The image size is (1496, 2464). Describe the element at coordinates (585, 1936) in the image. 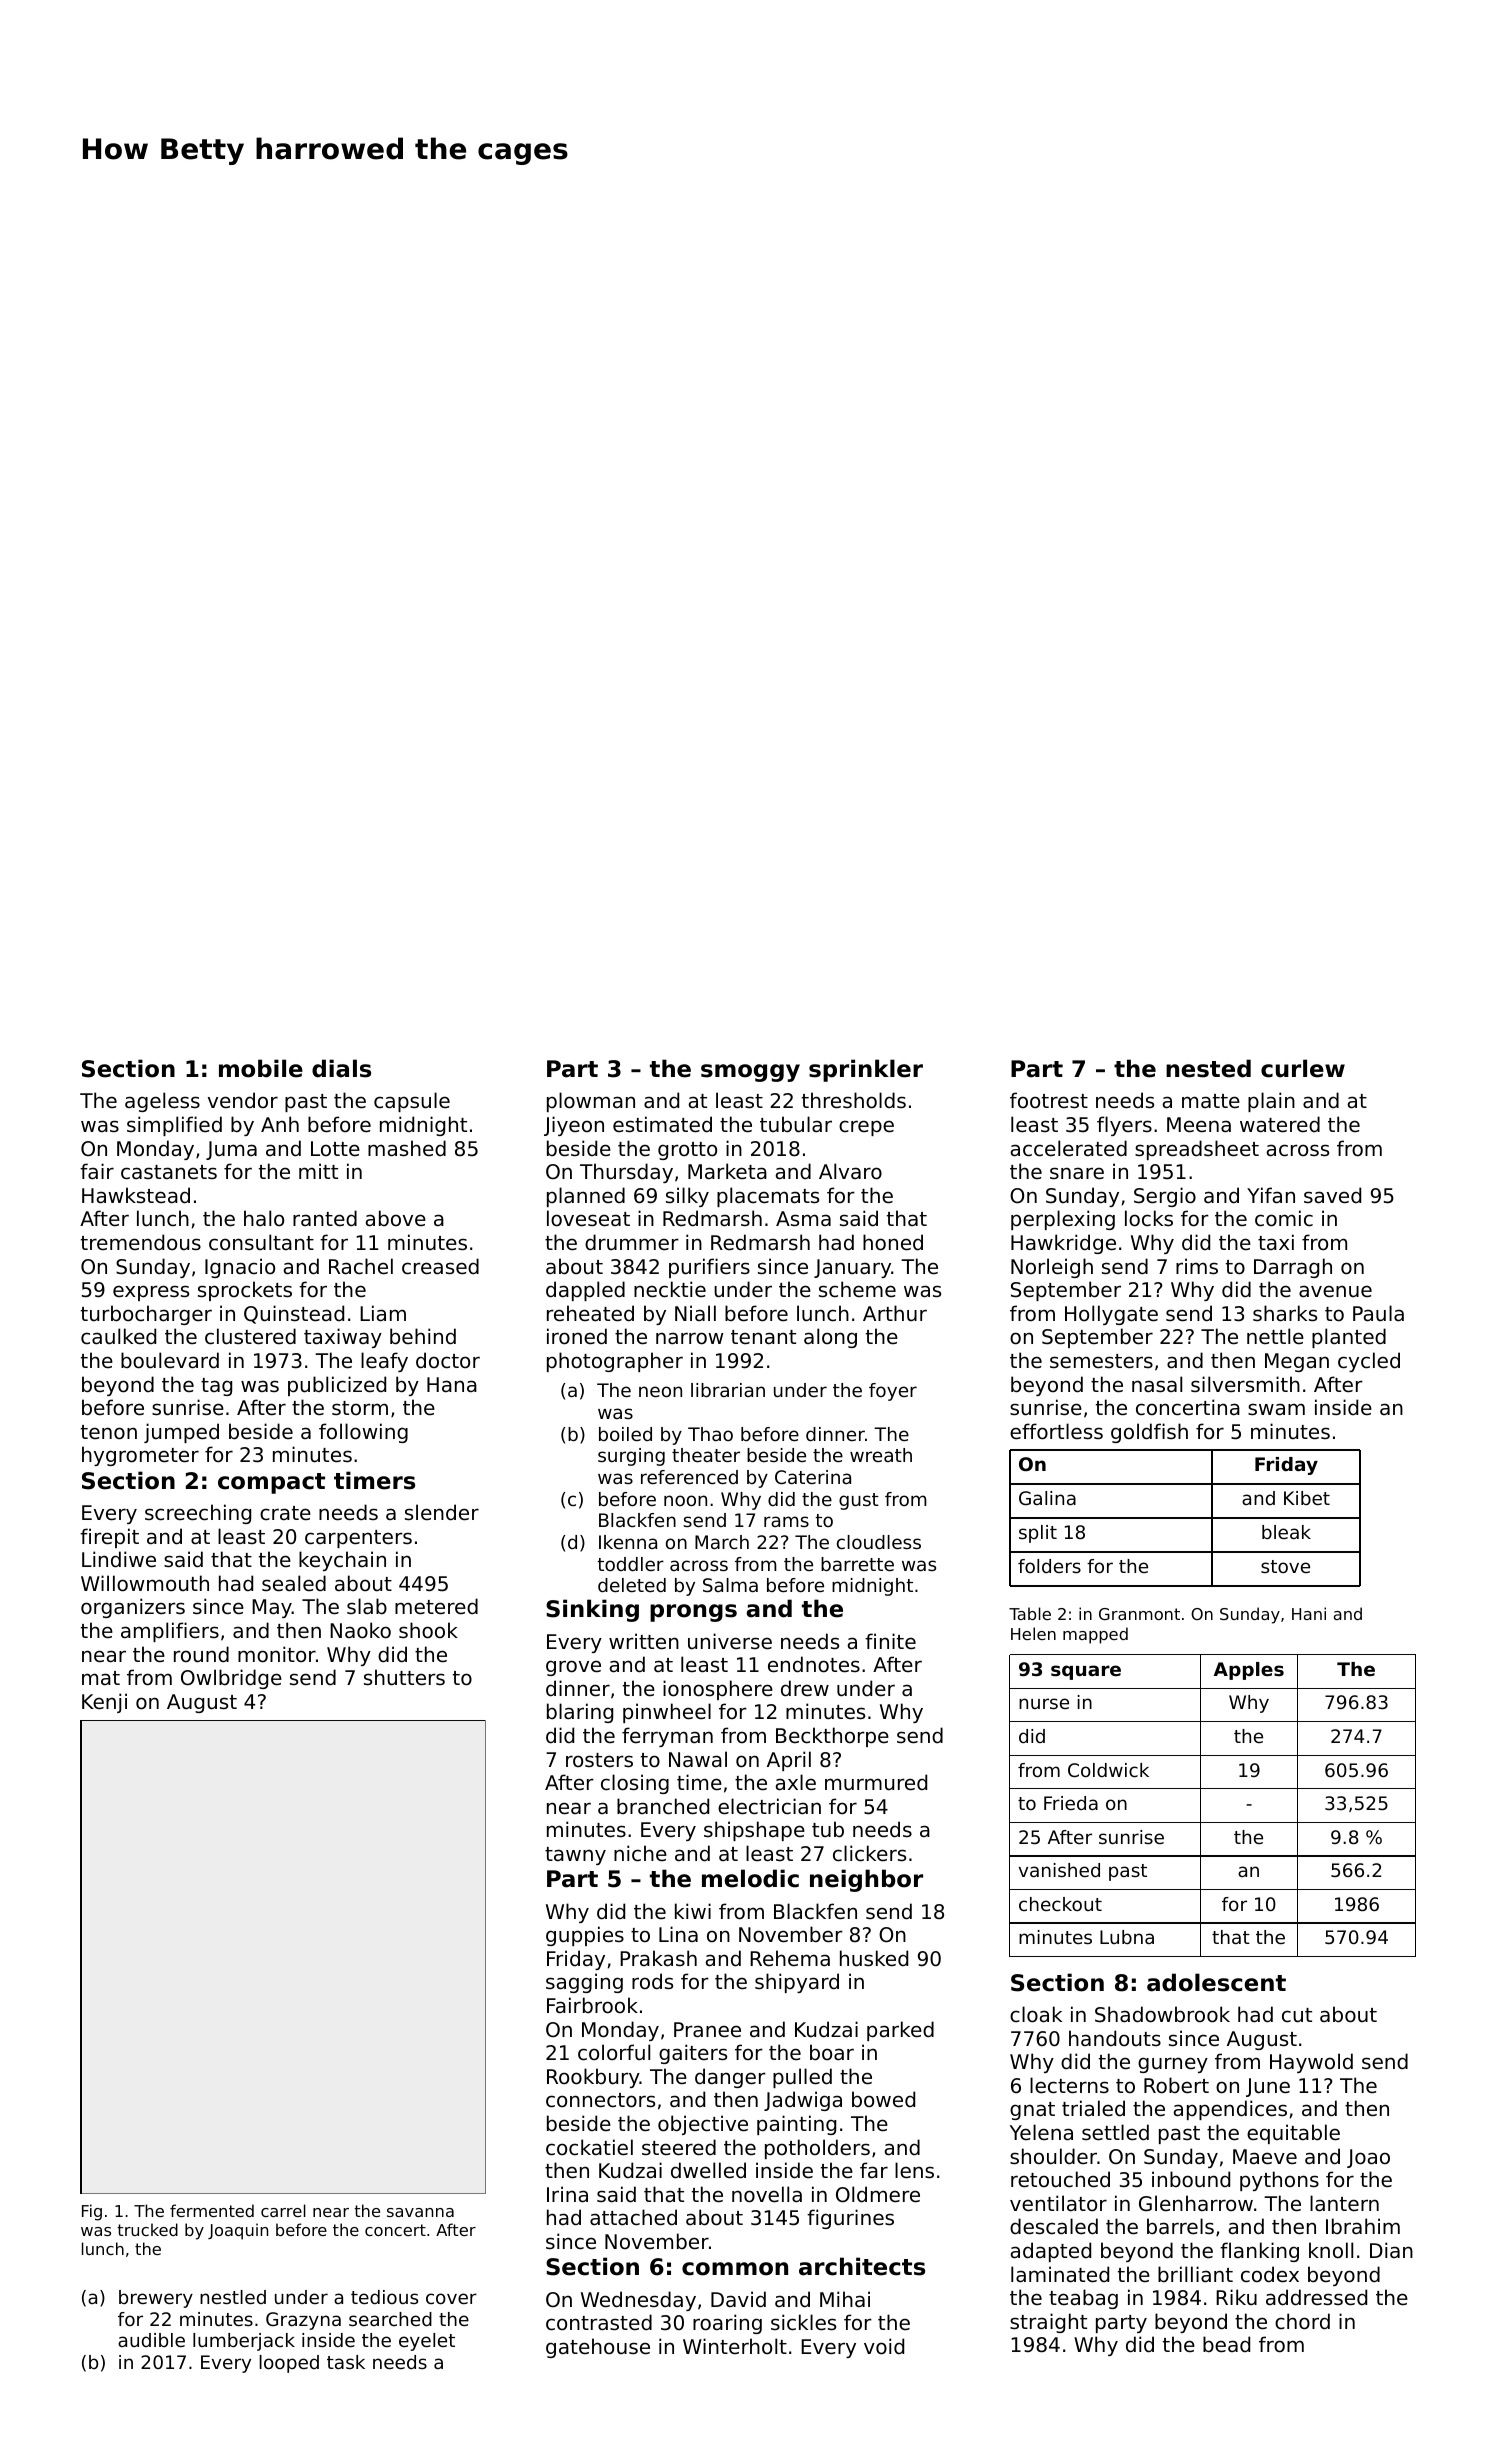

I see `guppies` at that location.
